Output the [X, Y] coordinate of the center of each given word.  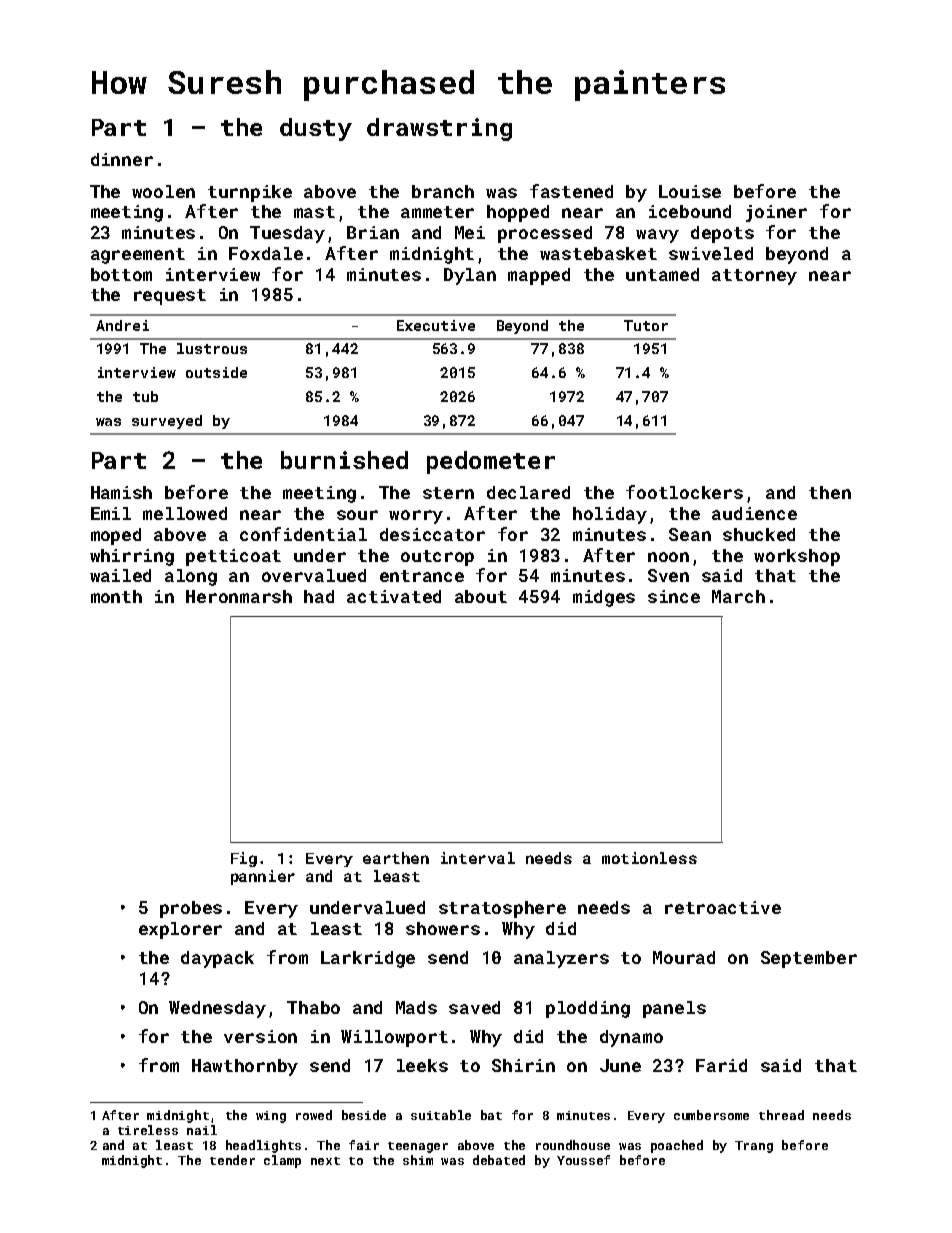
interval [478, 858]
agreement [138, 256]
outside [216, 372]
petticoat [233, 557]
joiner [776, 213]
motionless [649, 858]
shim [418, 1160]
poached [677, 1146]
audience [754, 513]
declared [528, 492]
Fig [244, 859]
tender [232, 1160]
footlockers [684, 492]
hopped [518, 213]
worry [416, 517]
